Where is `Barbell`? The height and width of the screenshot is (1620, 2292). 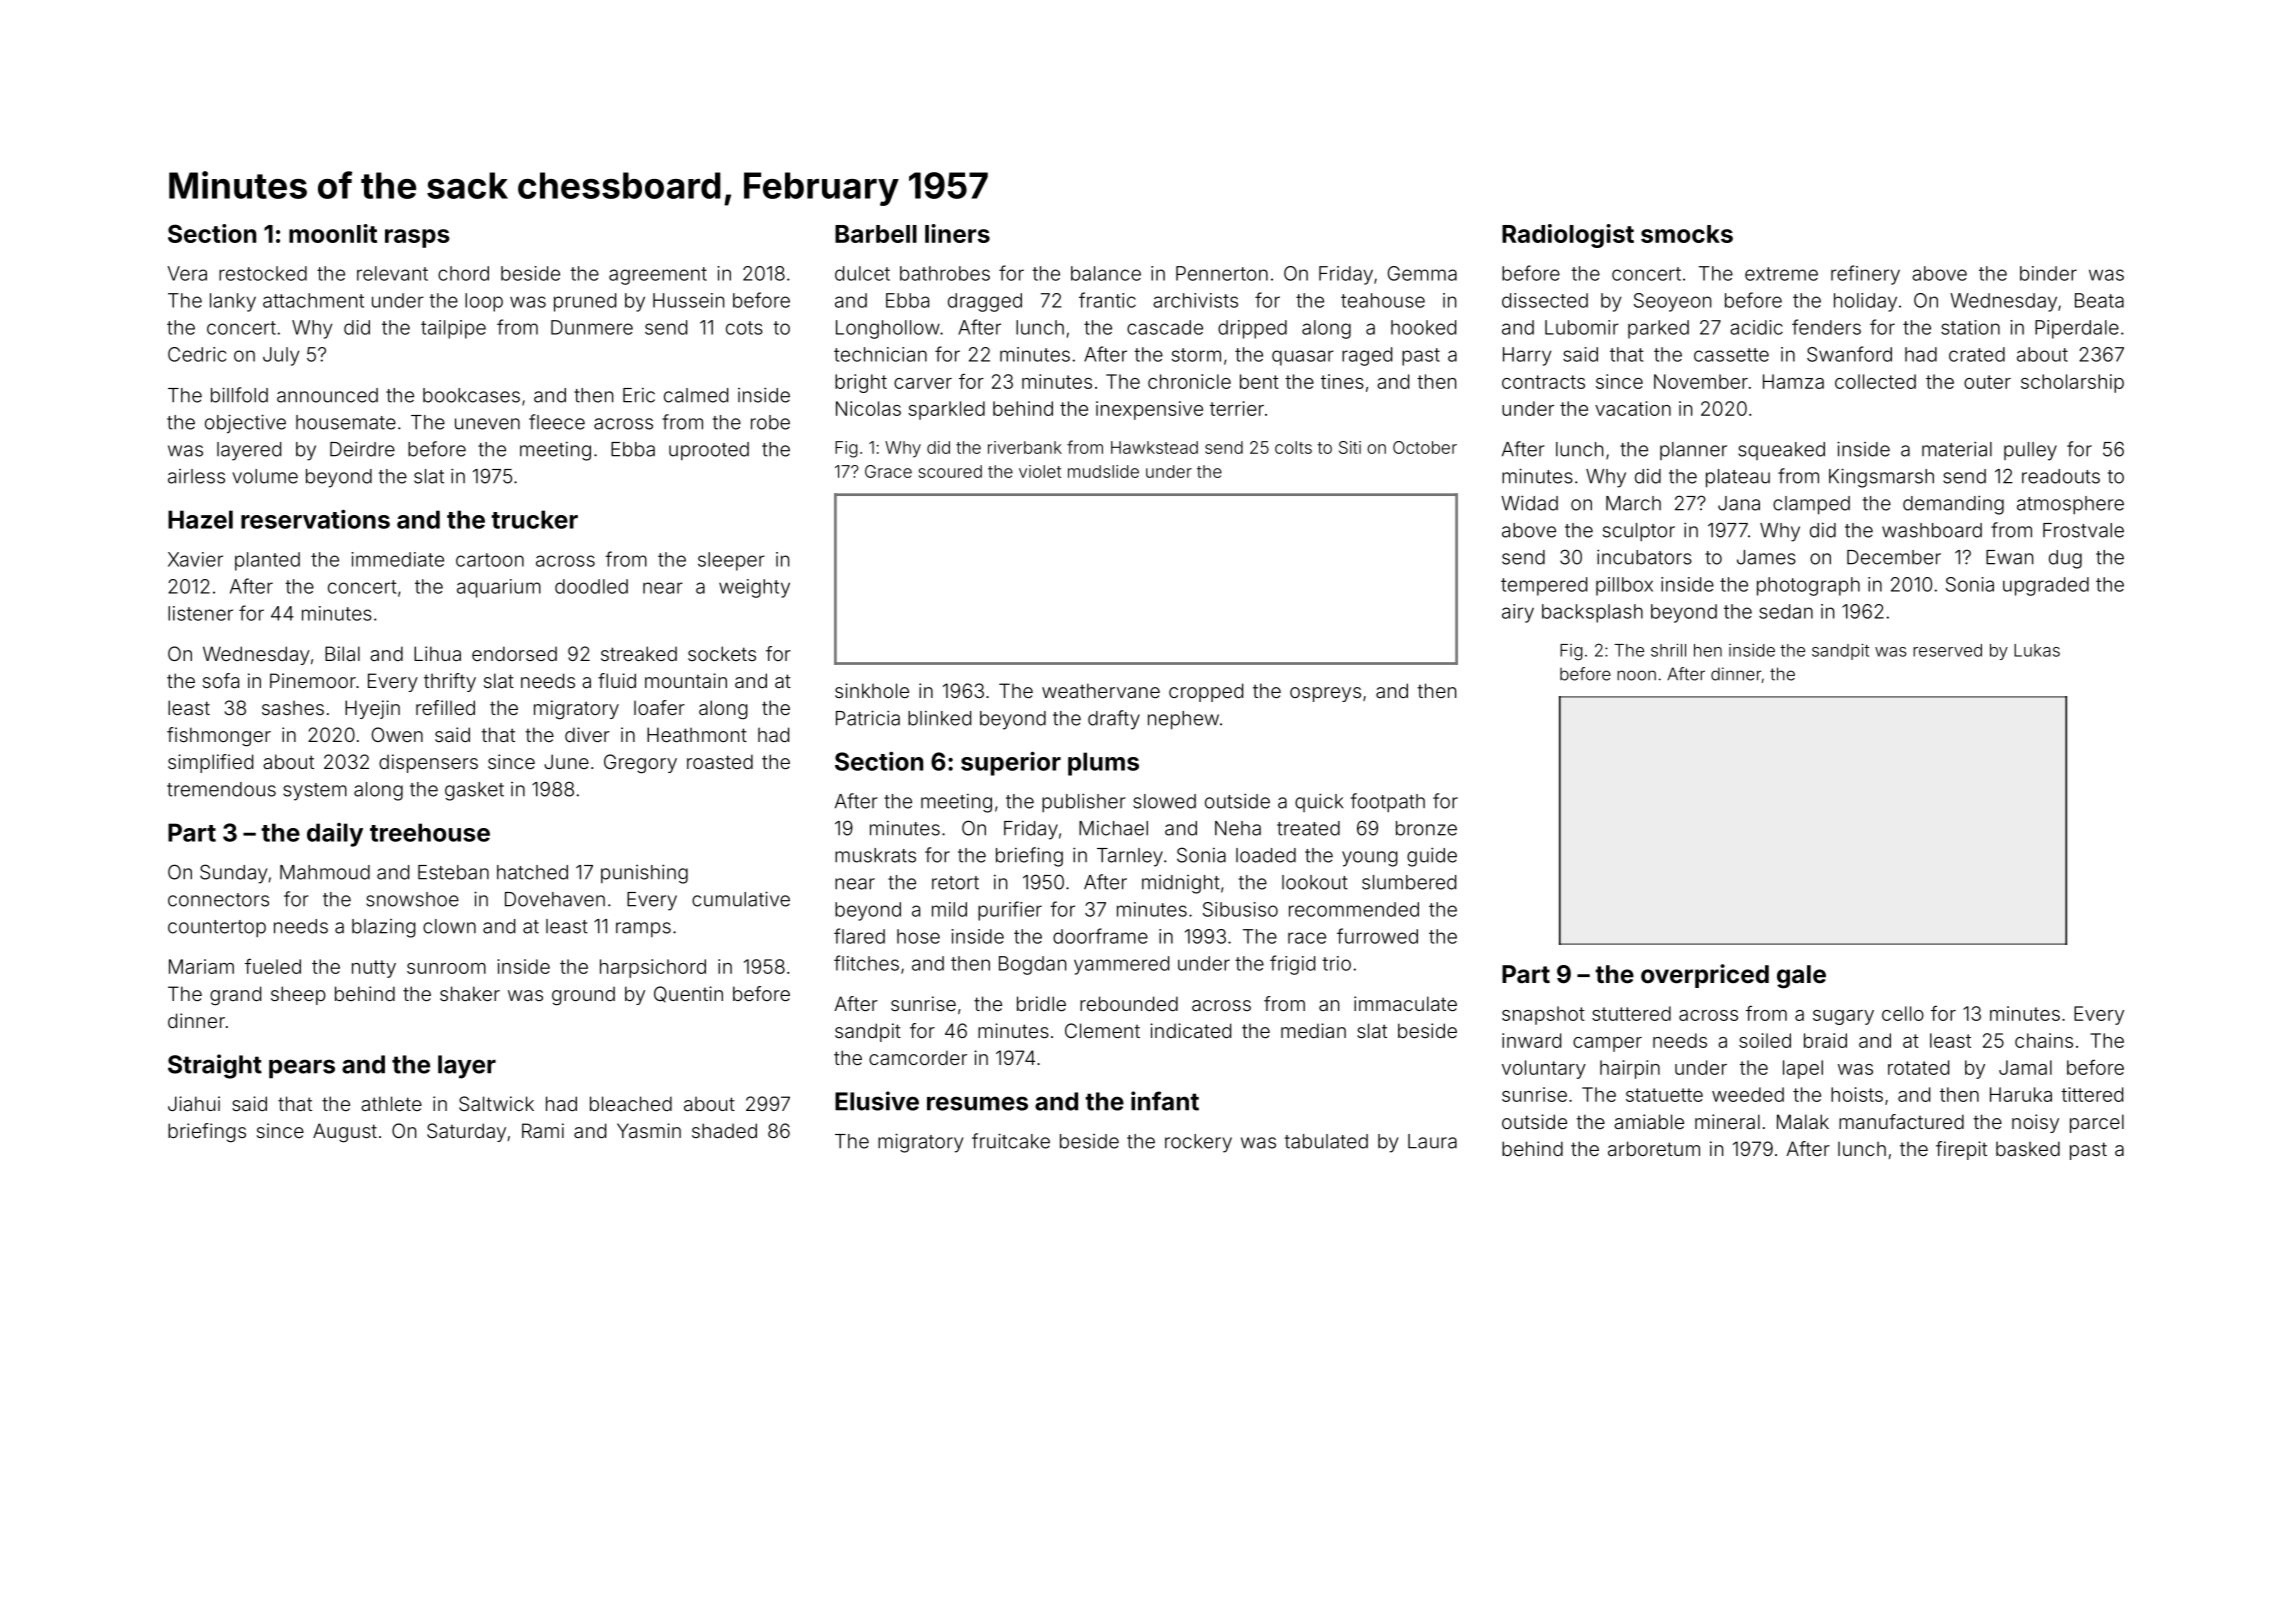 Barbell is located at coordinates (876, 234).
